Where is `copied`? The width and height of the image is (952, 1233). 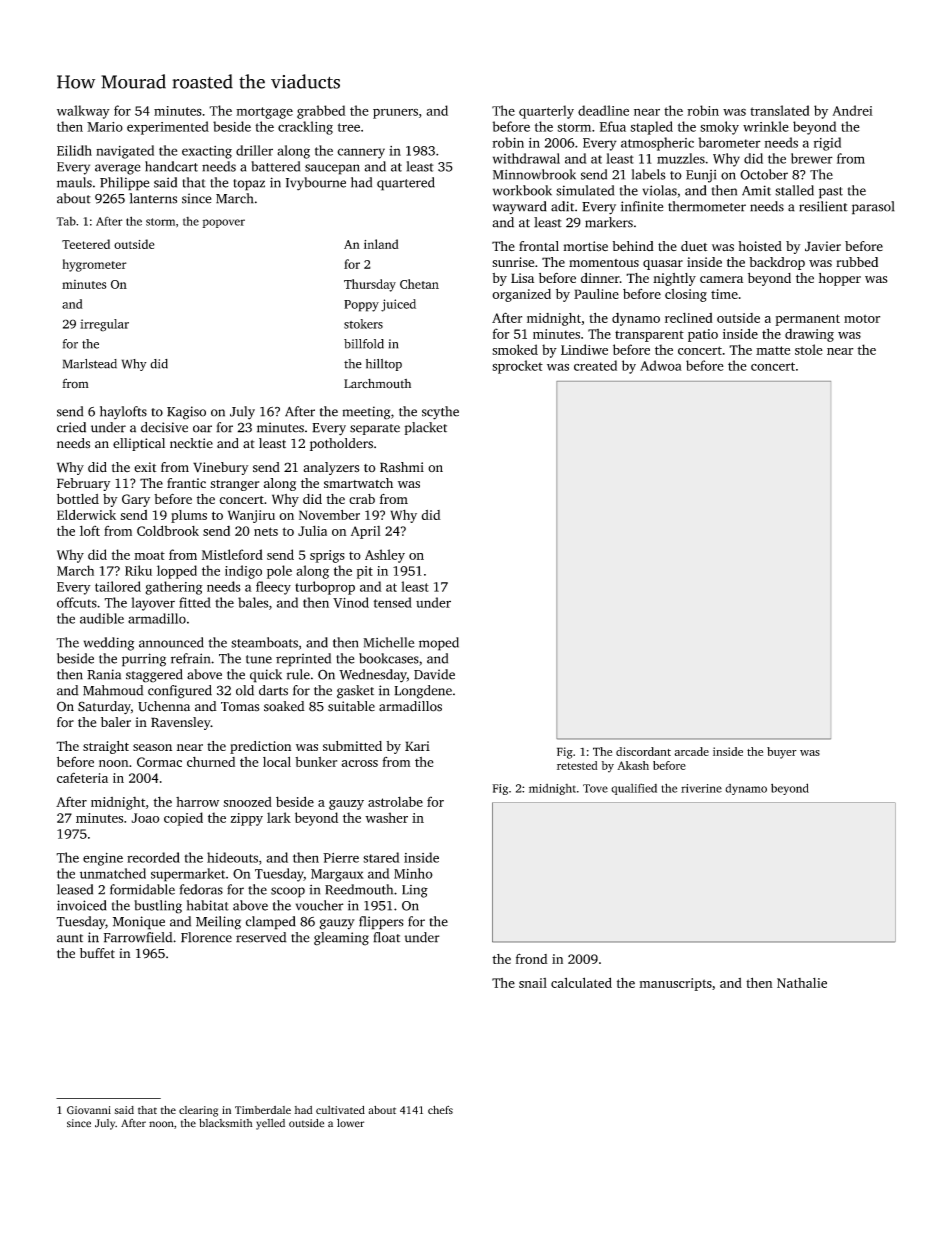
copied is located at coordinates (183, 819).
